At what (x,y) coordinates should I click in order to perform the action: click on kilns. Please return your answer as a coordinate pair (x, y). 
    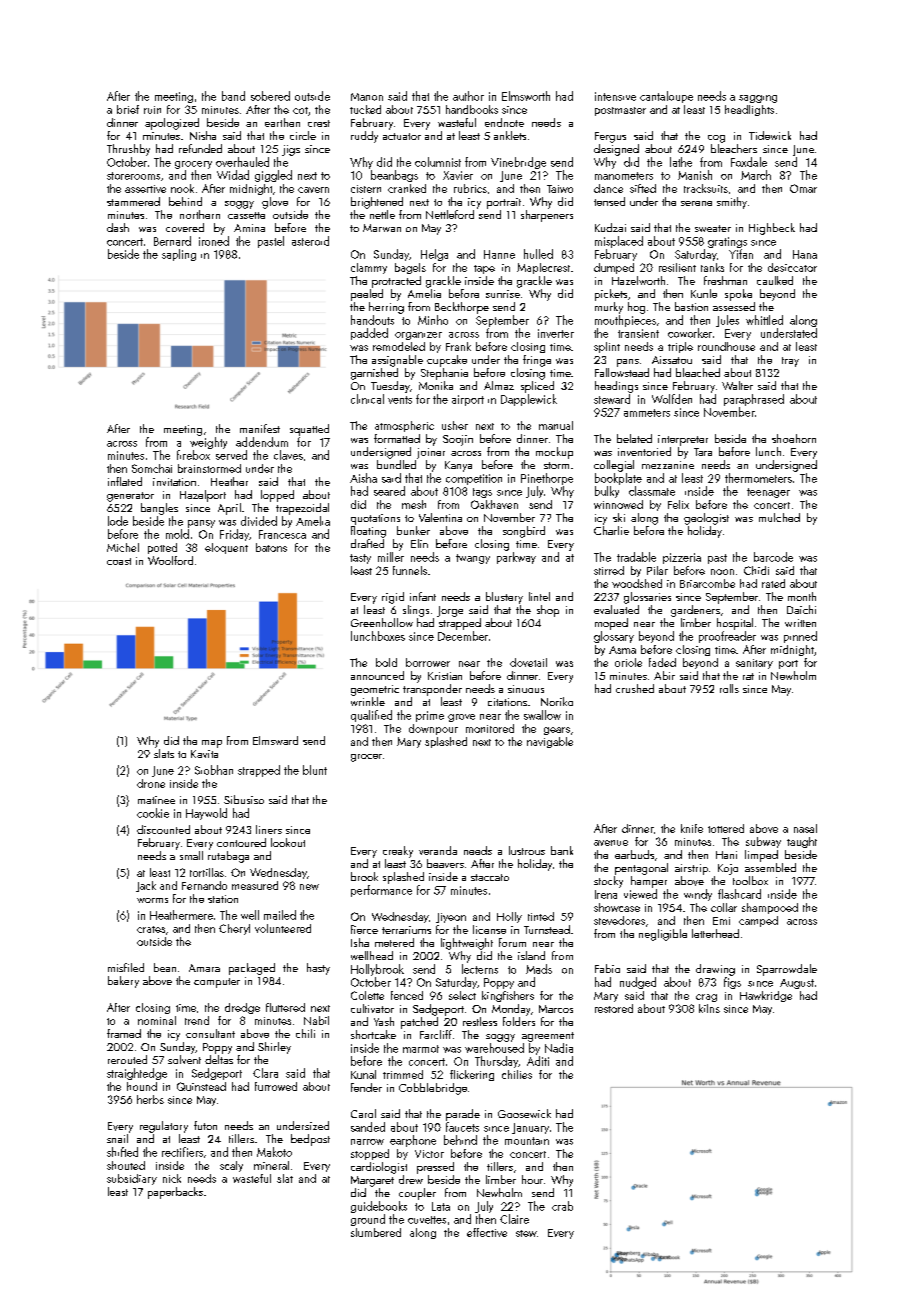
    Looking at the image, I should click on (709, 1008).
